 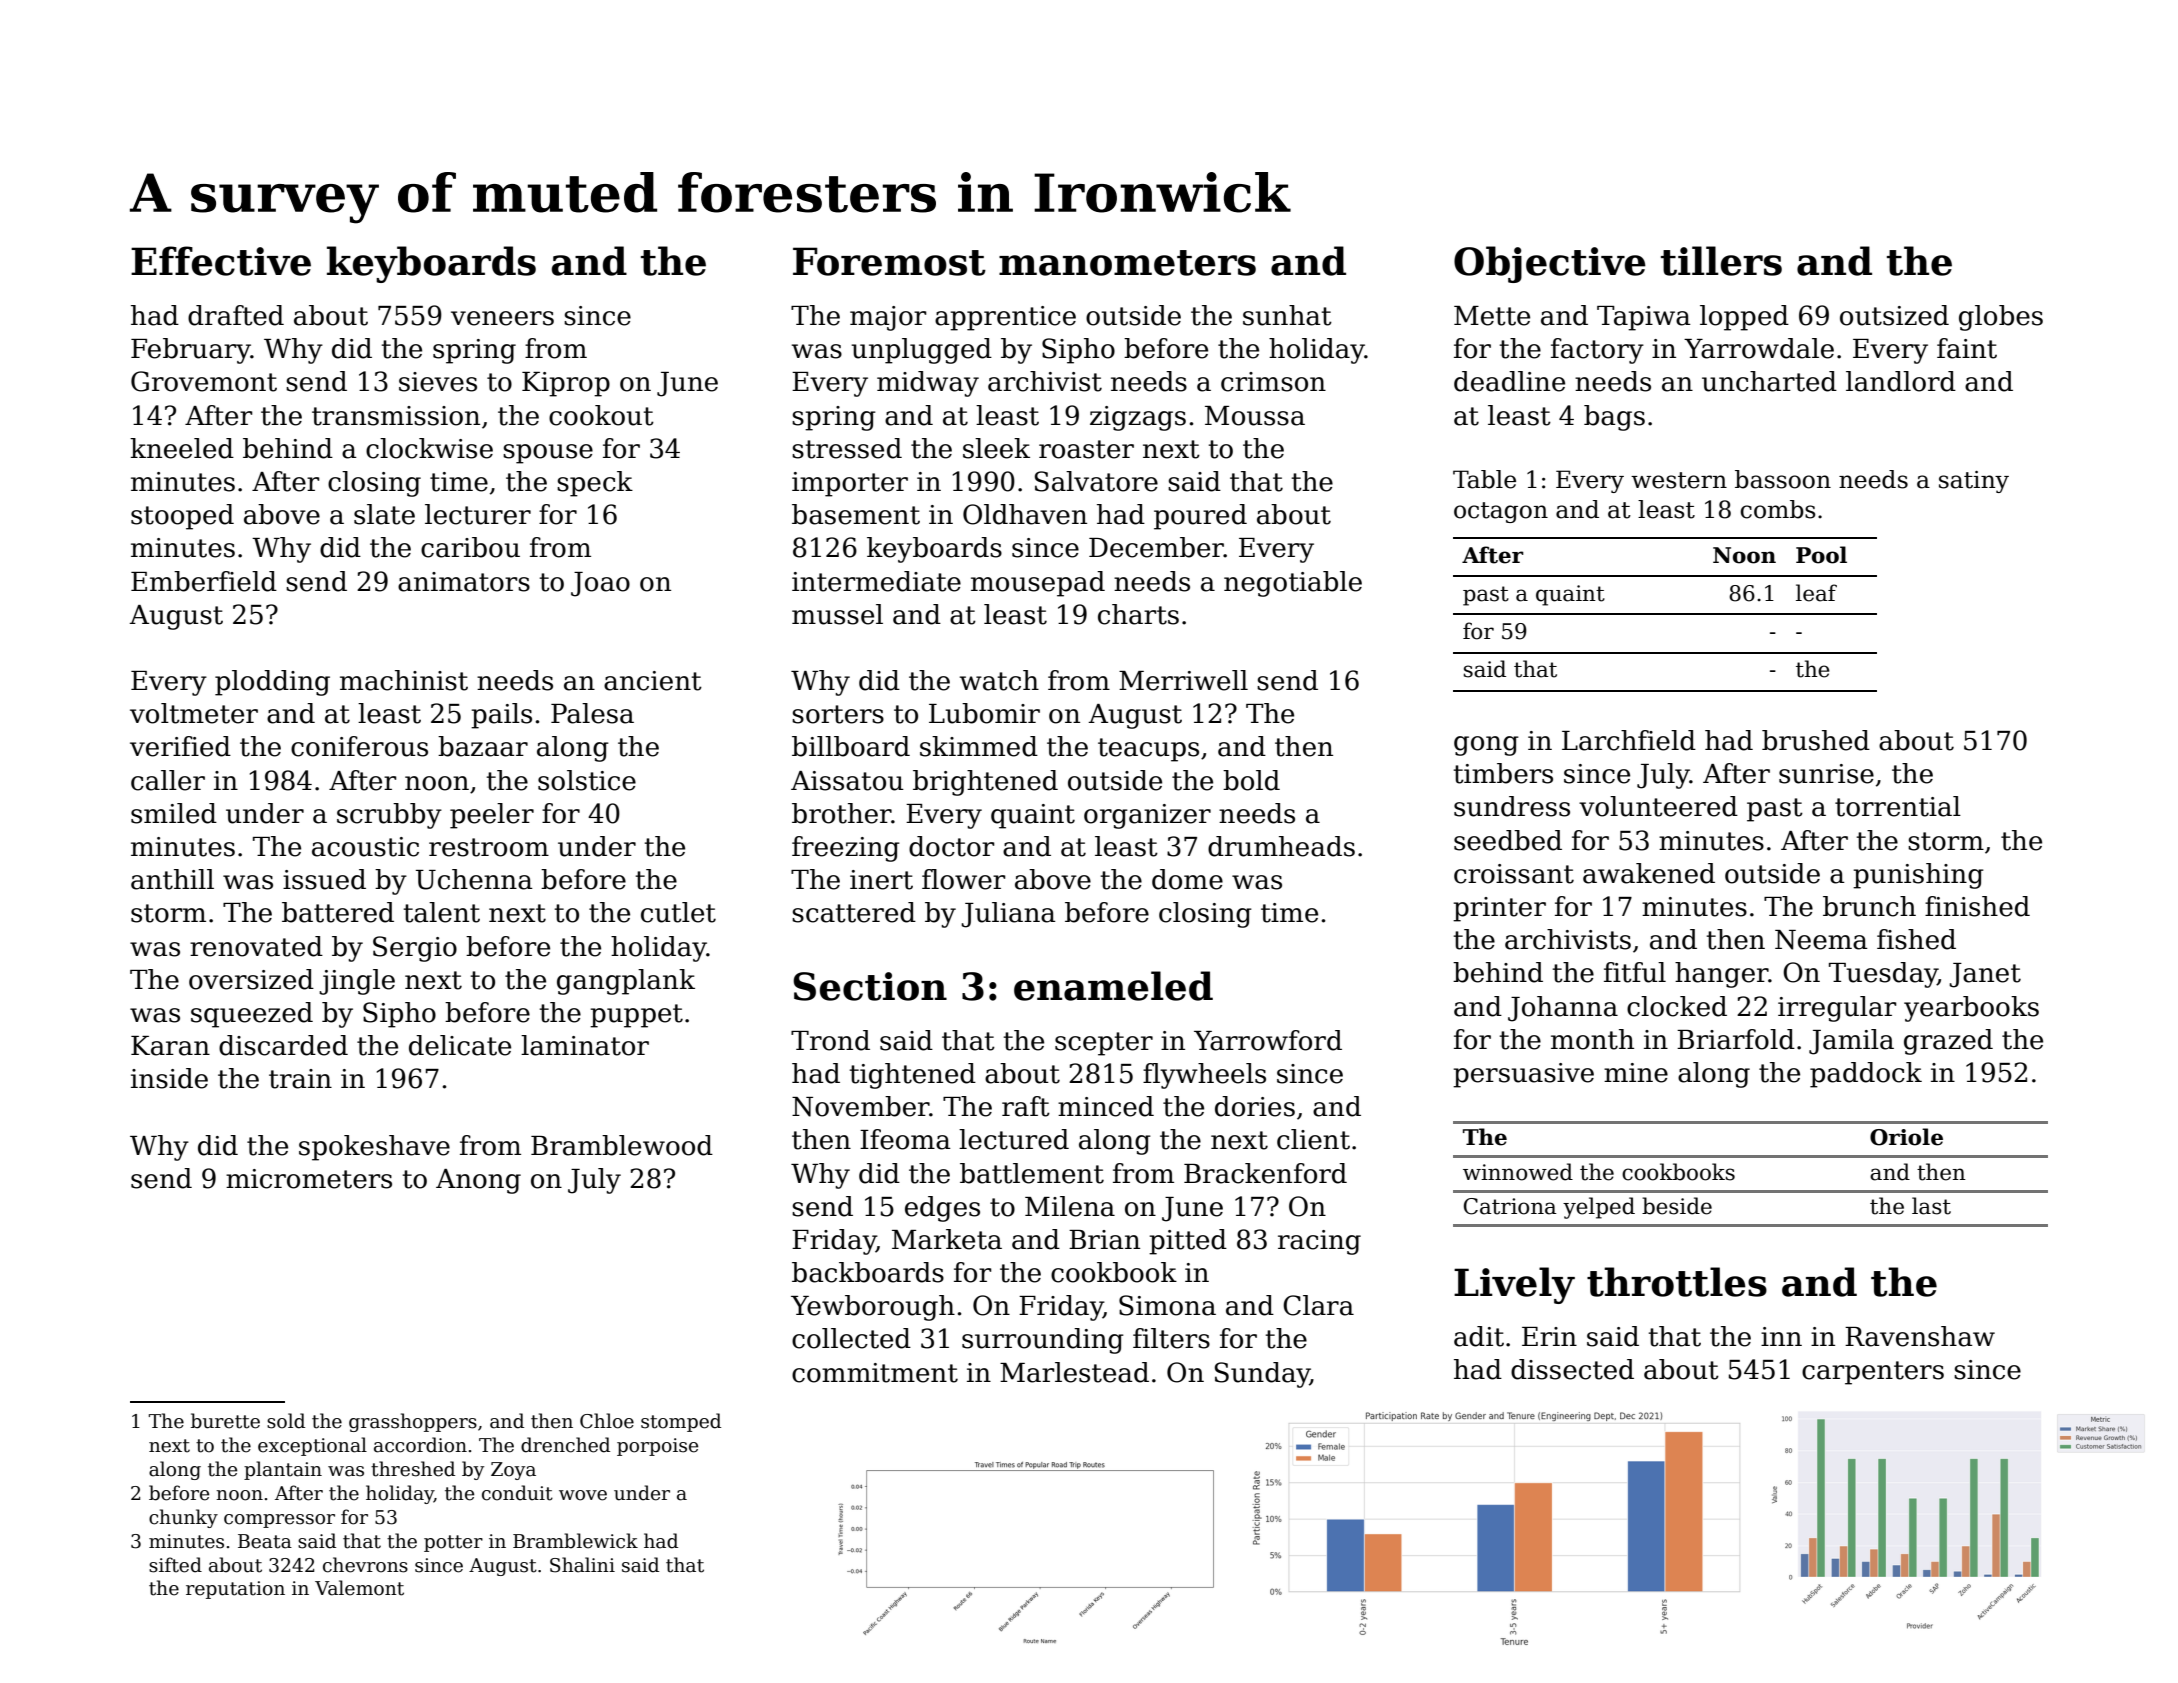 I want to click on Shalini, so click(x=582, y=1565).
